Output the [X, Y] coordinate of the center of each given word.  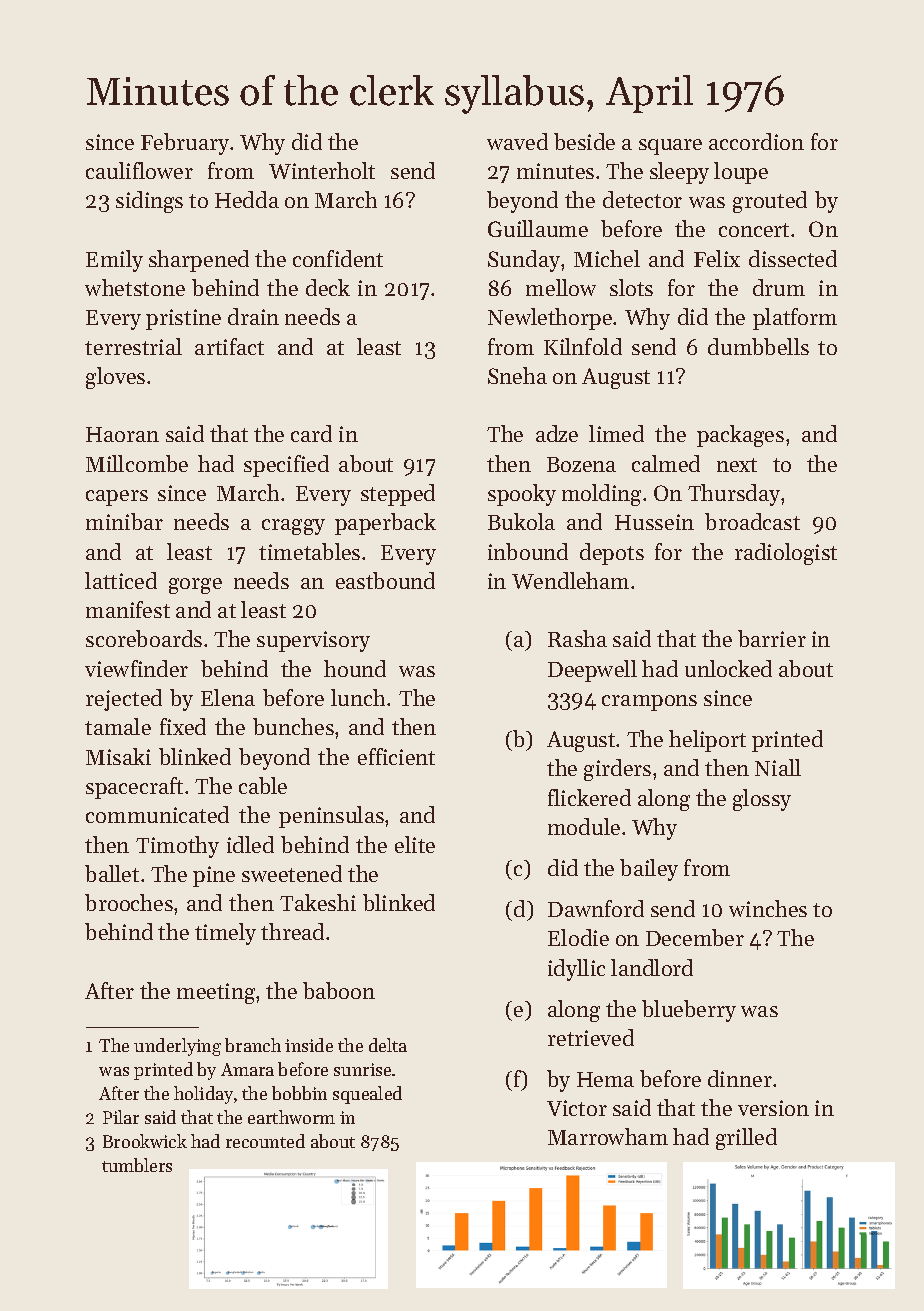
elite [415, 844]
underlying [177, 1047]
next [737, 465]
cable [263, 785]
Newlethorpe [550, 319]
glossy [762, 800]
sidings [149, 202]
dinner [740, 1078]
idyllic [576, 970]
